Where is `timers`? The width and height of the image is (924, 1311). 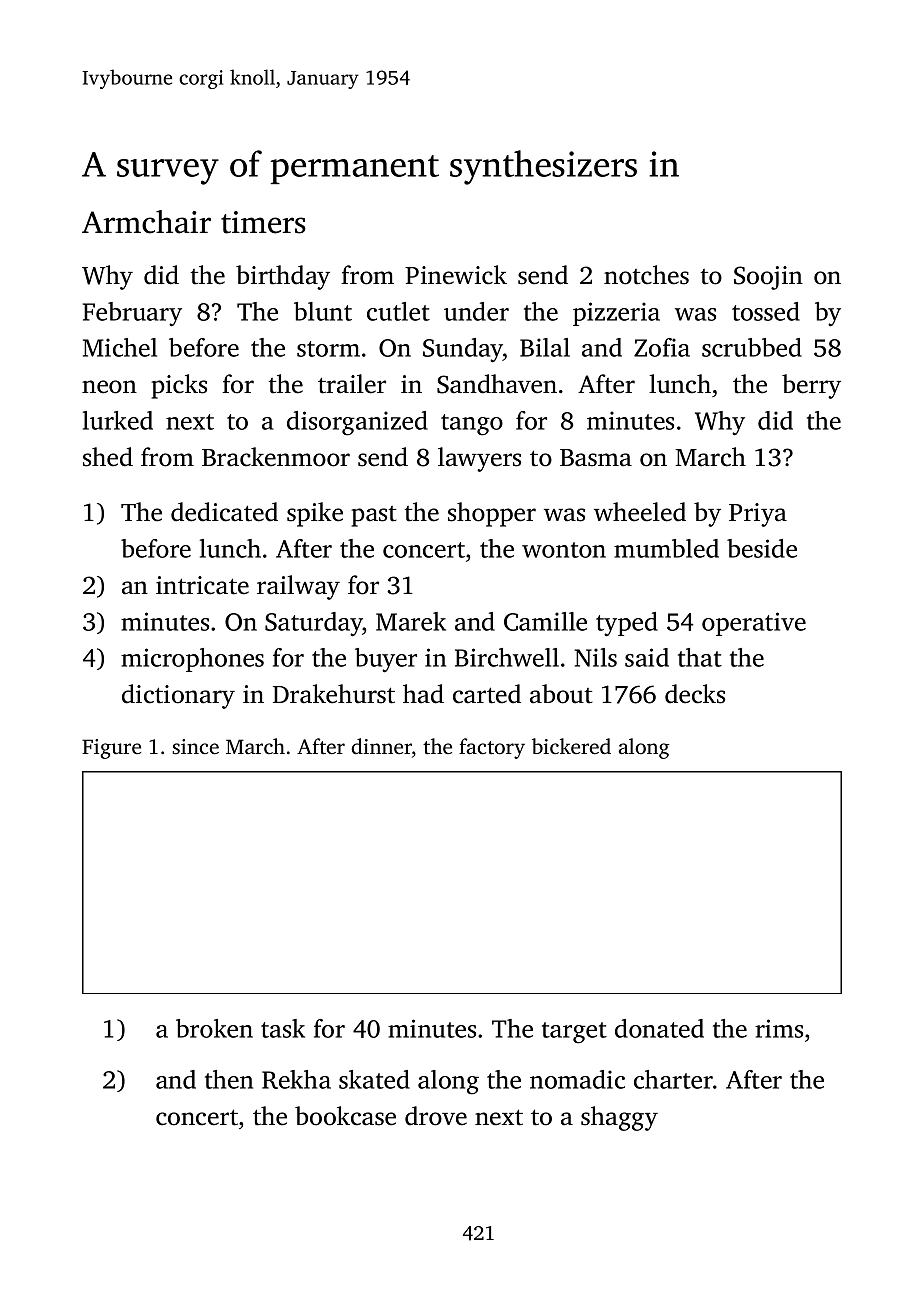 timers is located at coordinates (263, 222).
